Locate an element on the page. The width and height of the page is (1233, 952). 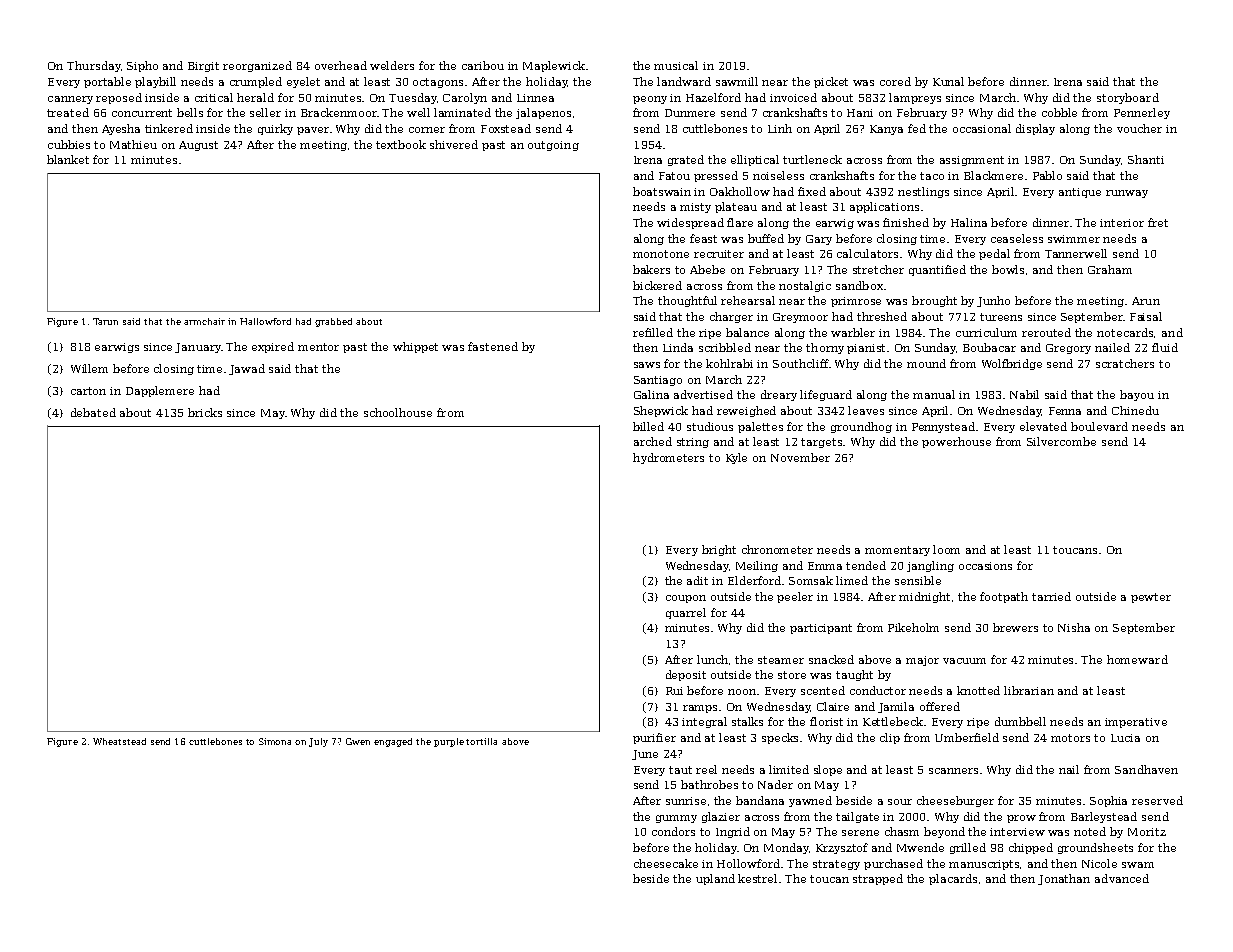
Kyle is located at coordinates (736, 458).
